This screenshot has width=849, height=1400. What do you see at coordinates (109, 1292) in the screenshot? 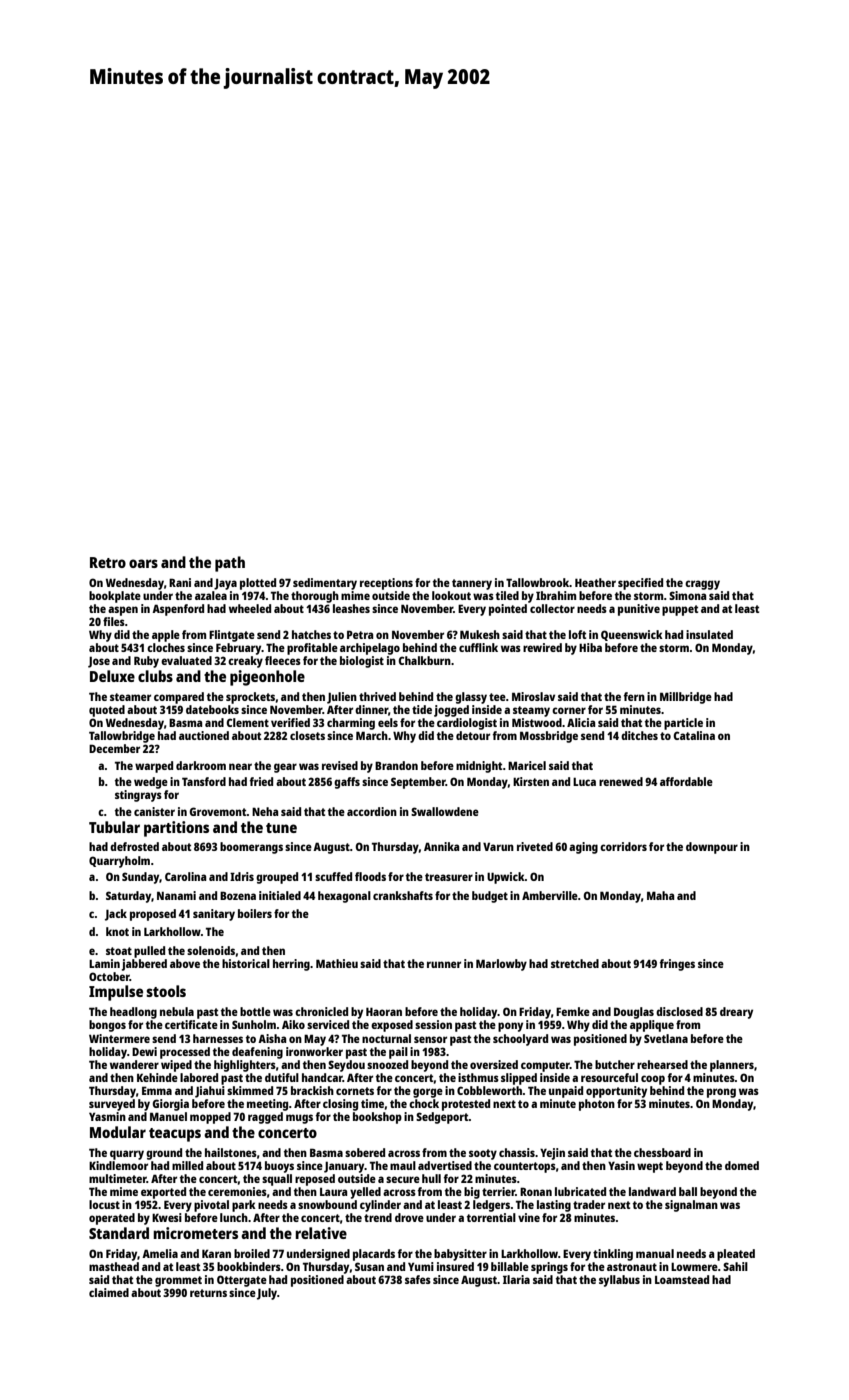
I see `claimed` at bounding box center [109, 1292].
